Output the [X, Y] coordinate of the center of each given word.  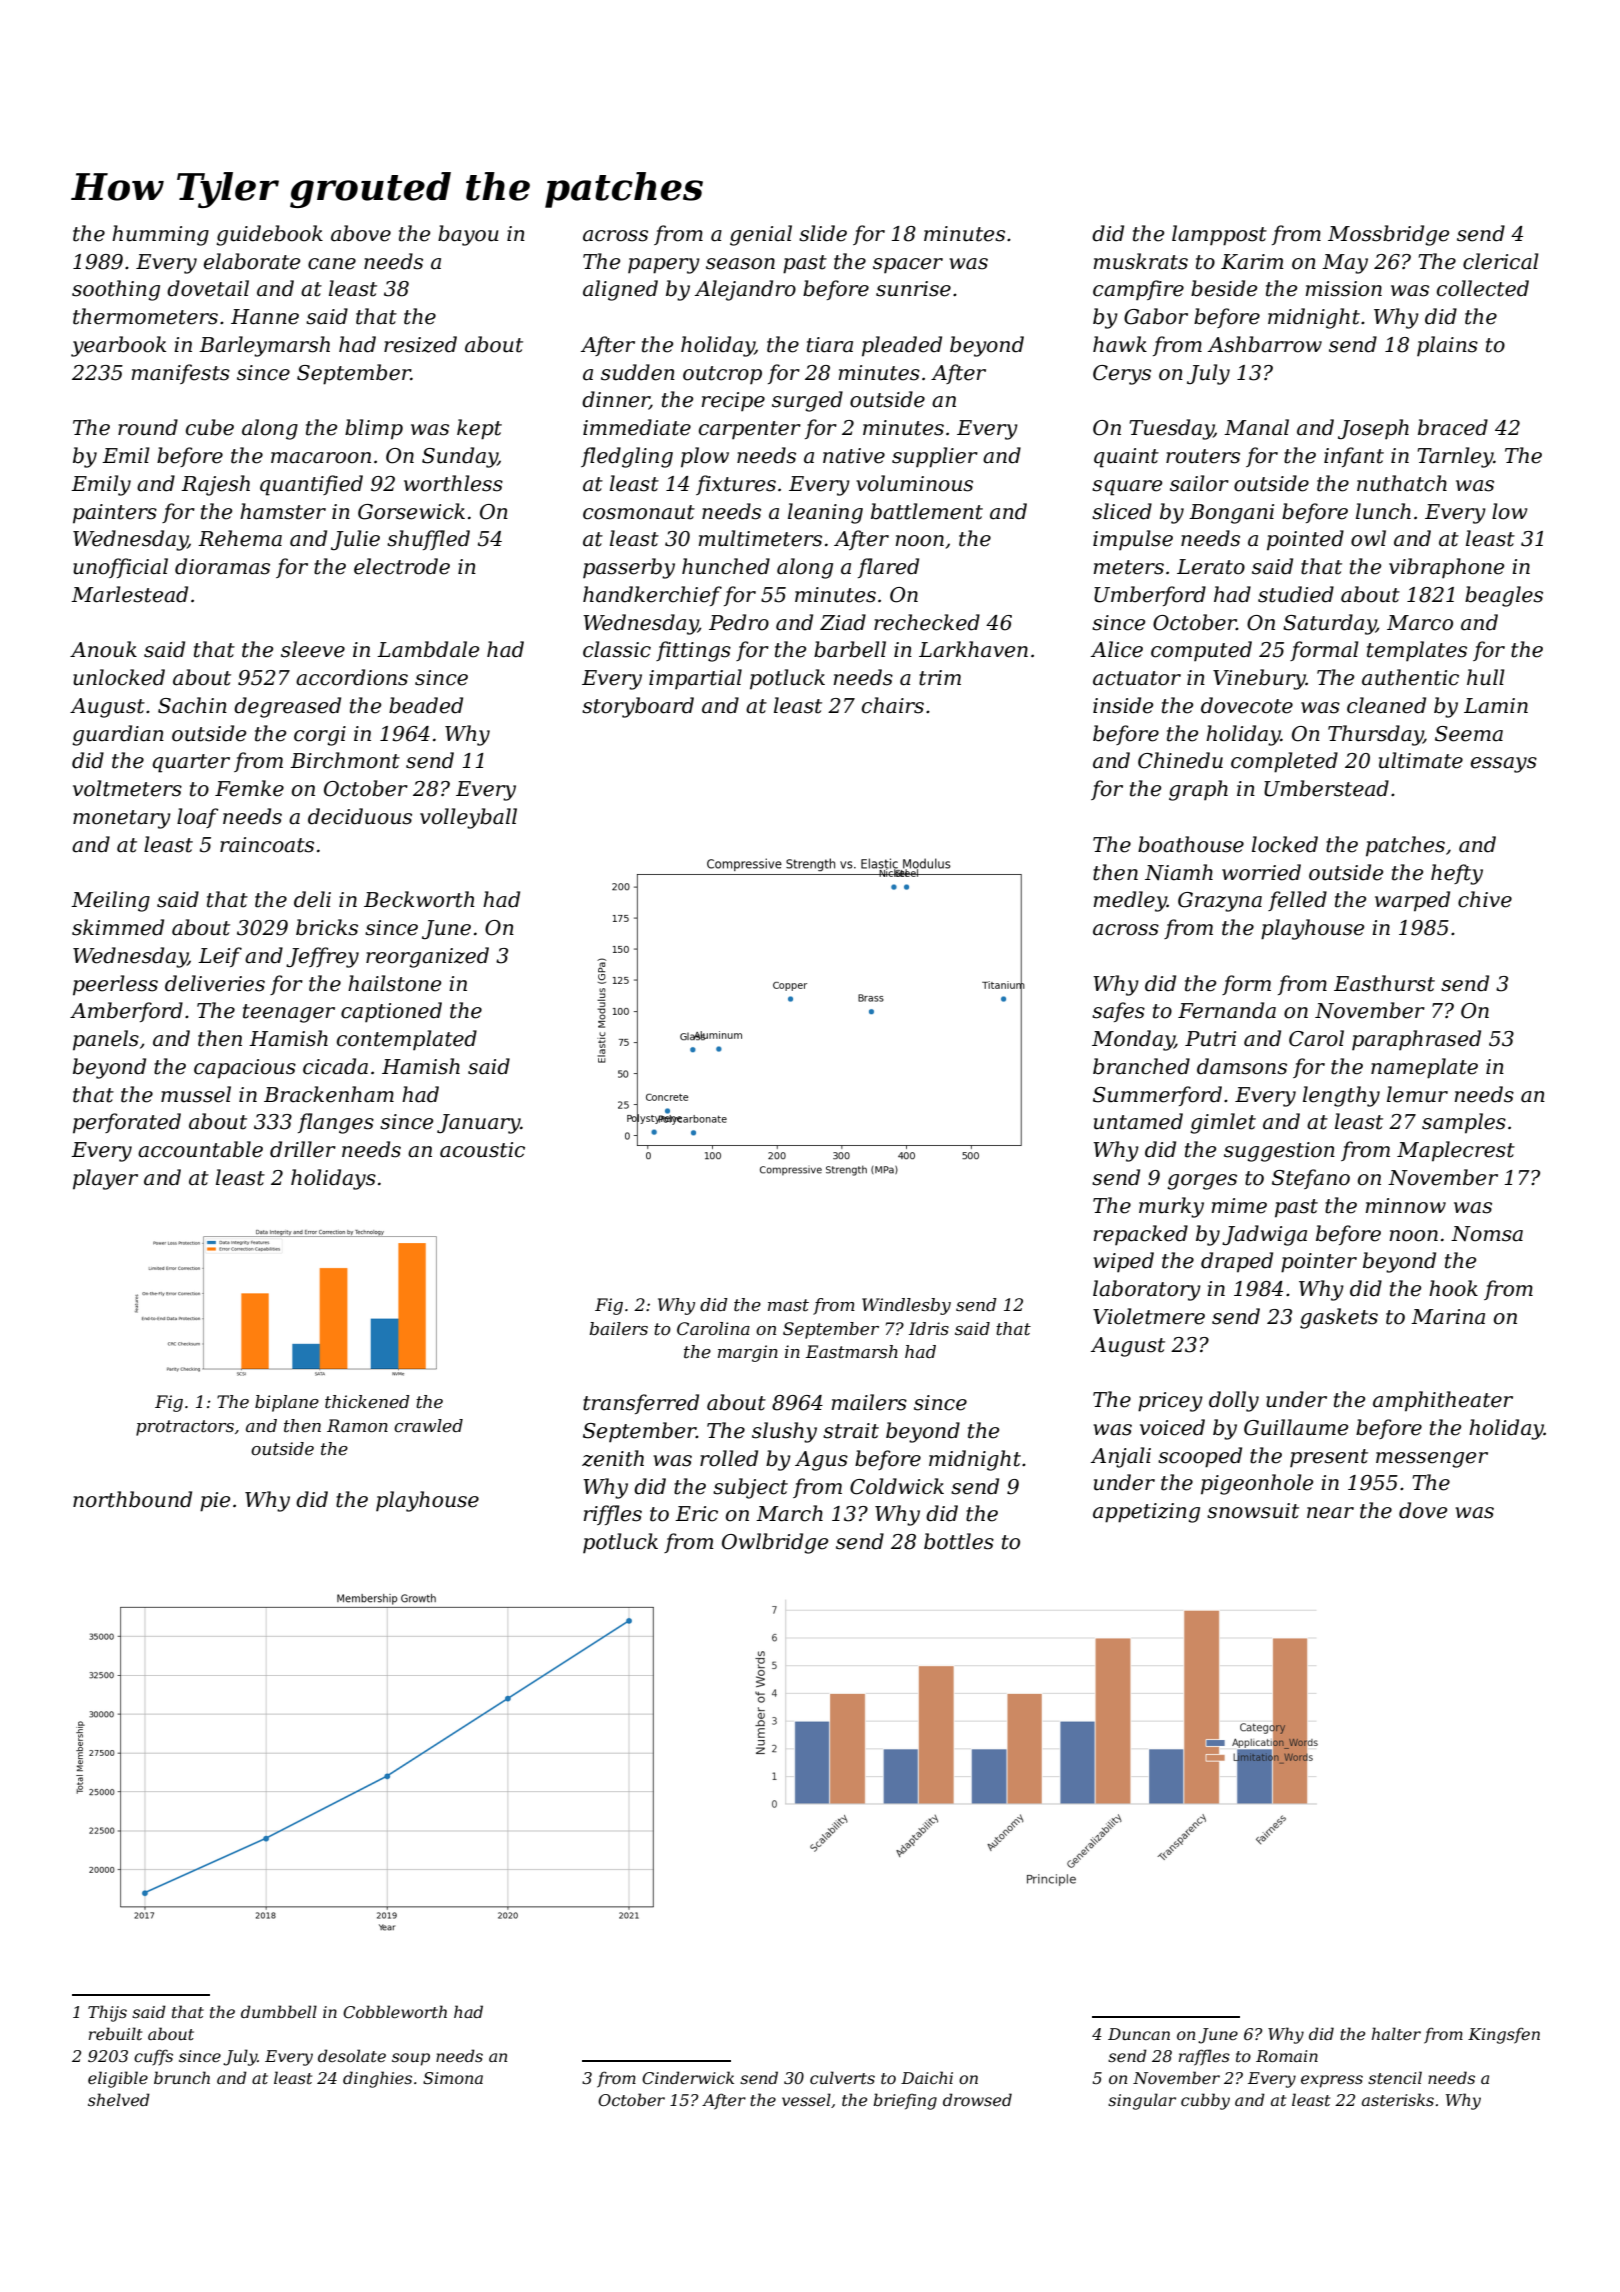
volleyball [468, 818]
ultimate [1421, 760]
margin [748, 1353]
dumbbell [279, 2011]
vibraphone [1446, 568]
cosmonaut [639, 512]
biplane [287, 1403]
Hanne [265, 317]
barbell [850, 649]
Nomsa [1487, 1234]
